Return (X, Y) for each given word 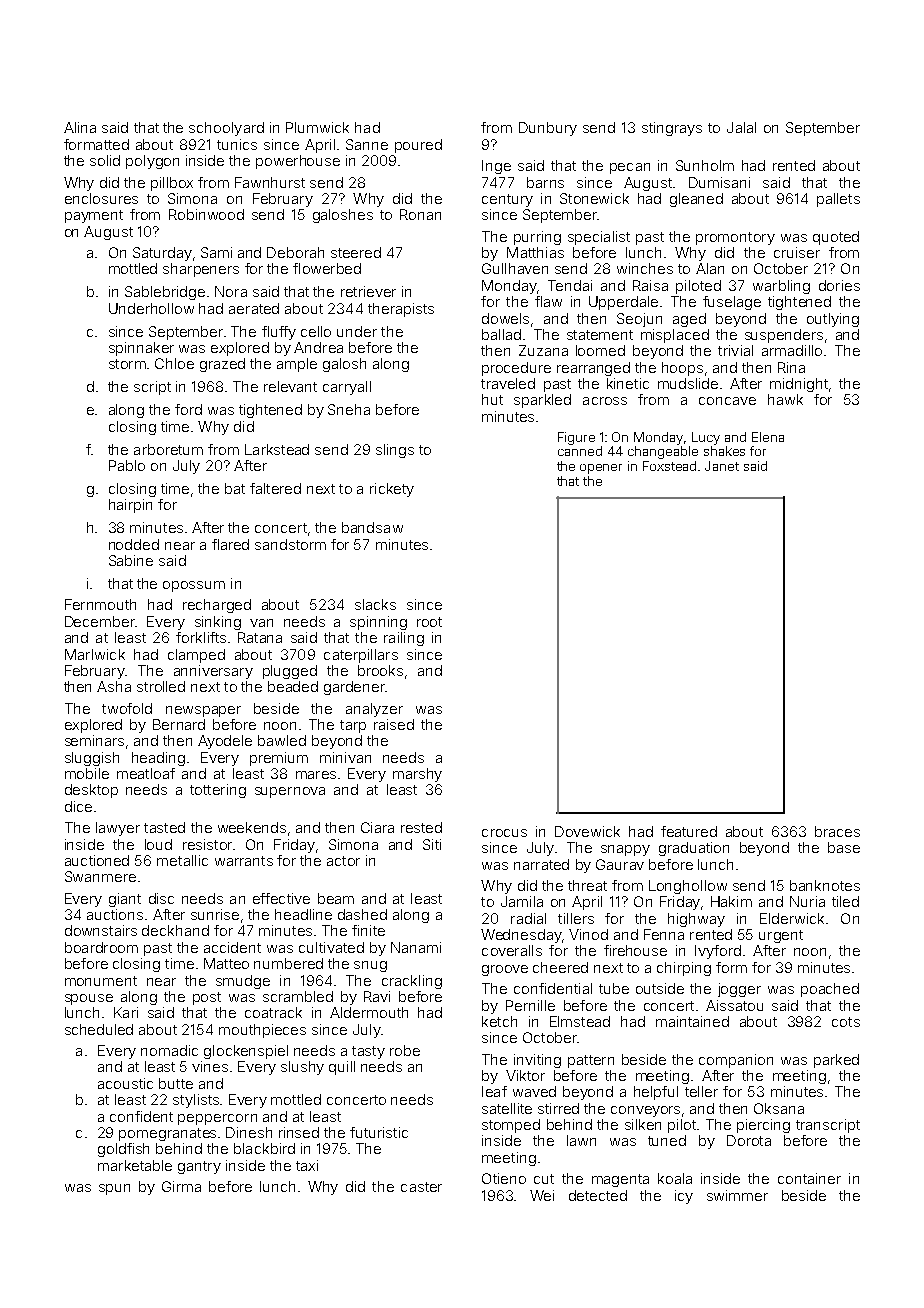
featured (689, 831)
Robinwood (206, 214)
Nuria (807, 901)
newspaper (203, 711)
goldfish (123, 1150)
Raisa (650, 285)
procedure (516, 369)
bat (235, 488)
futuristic (379, 1132)
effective (281, 898)
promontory (735, 238)
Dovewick (587, 831)
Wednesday (521, 936)
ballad (501, 334)
